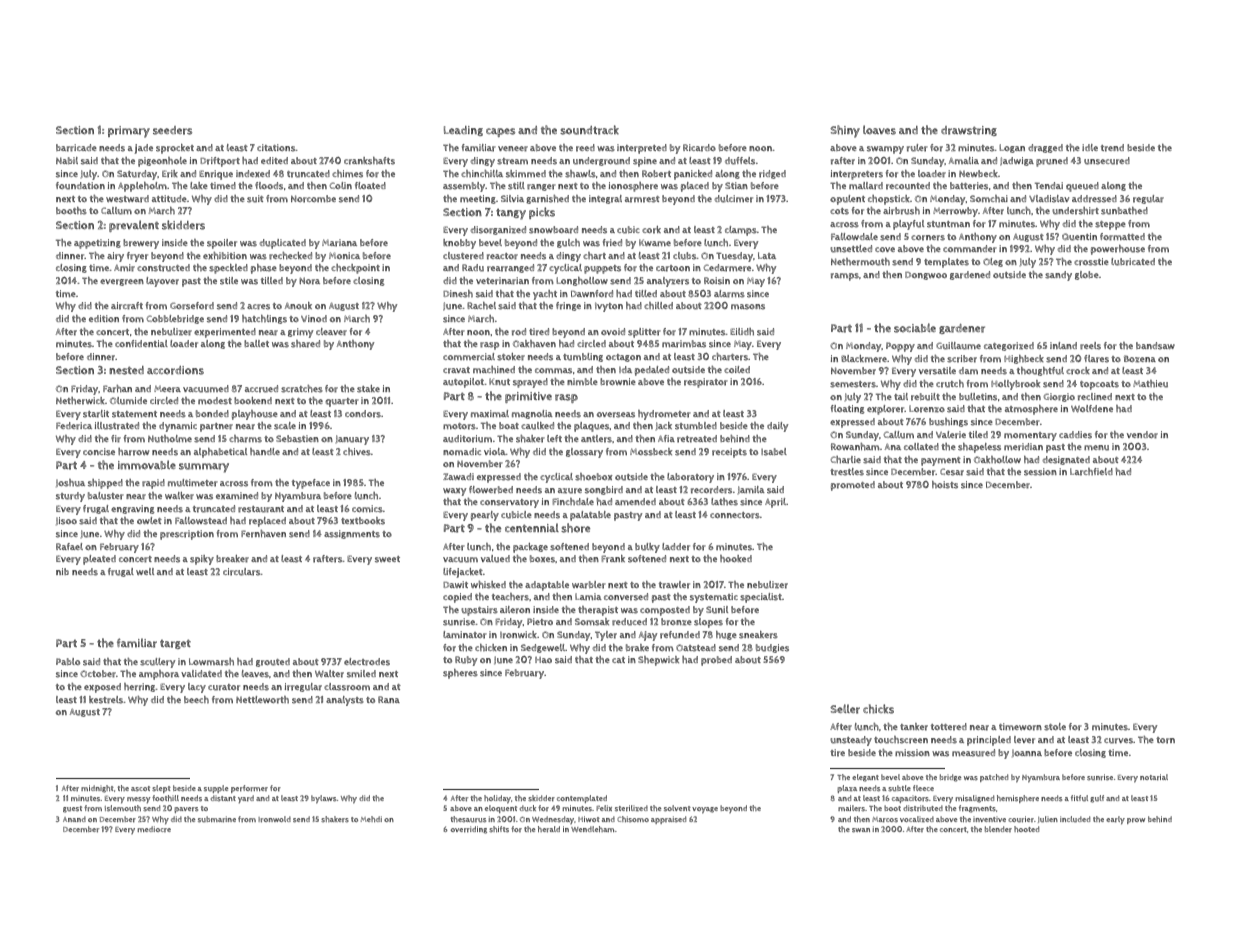  Describe the element at coordinates (509, 503) in the screenshot. I see `conservatory` at that location.
